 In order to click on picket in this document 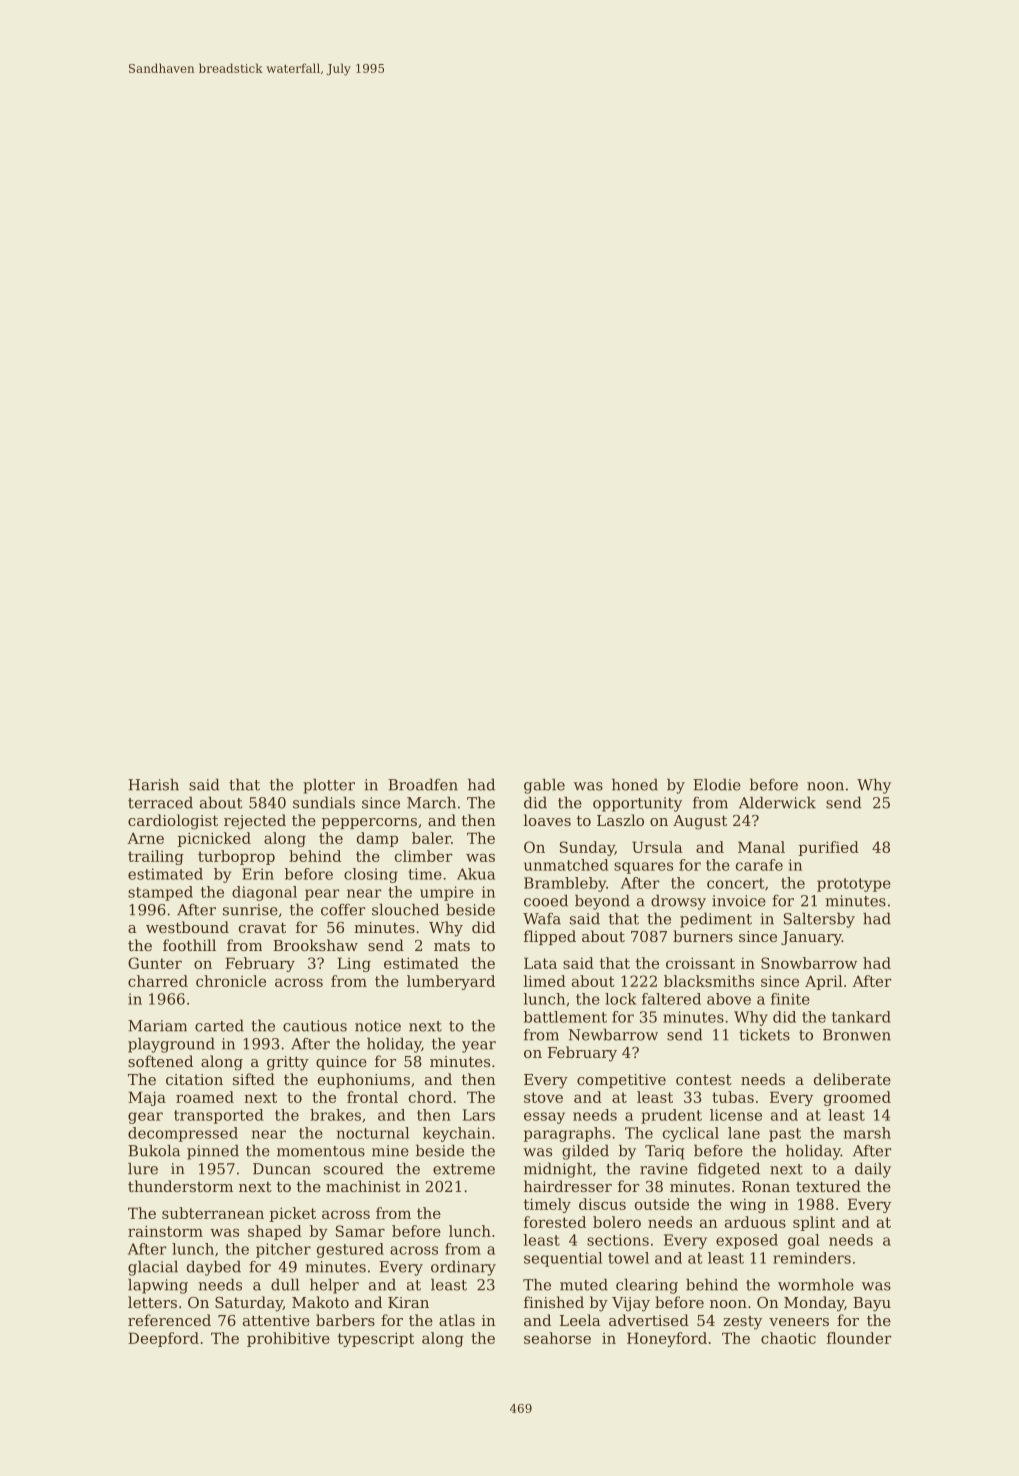, I will do `click(293, 1214)`.
